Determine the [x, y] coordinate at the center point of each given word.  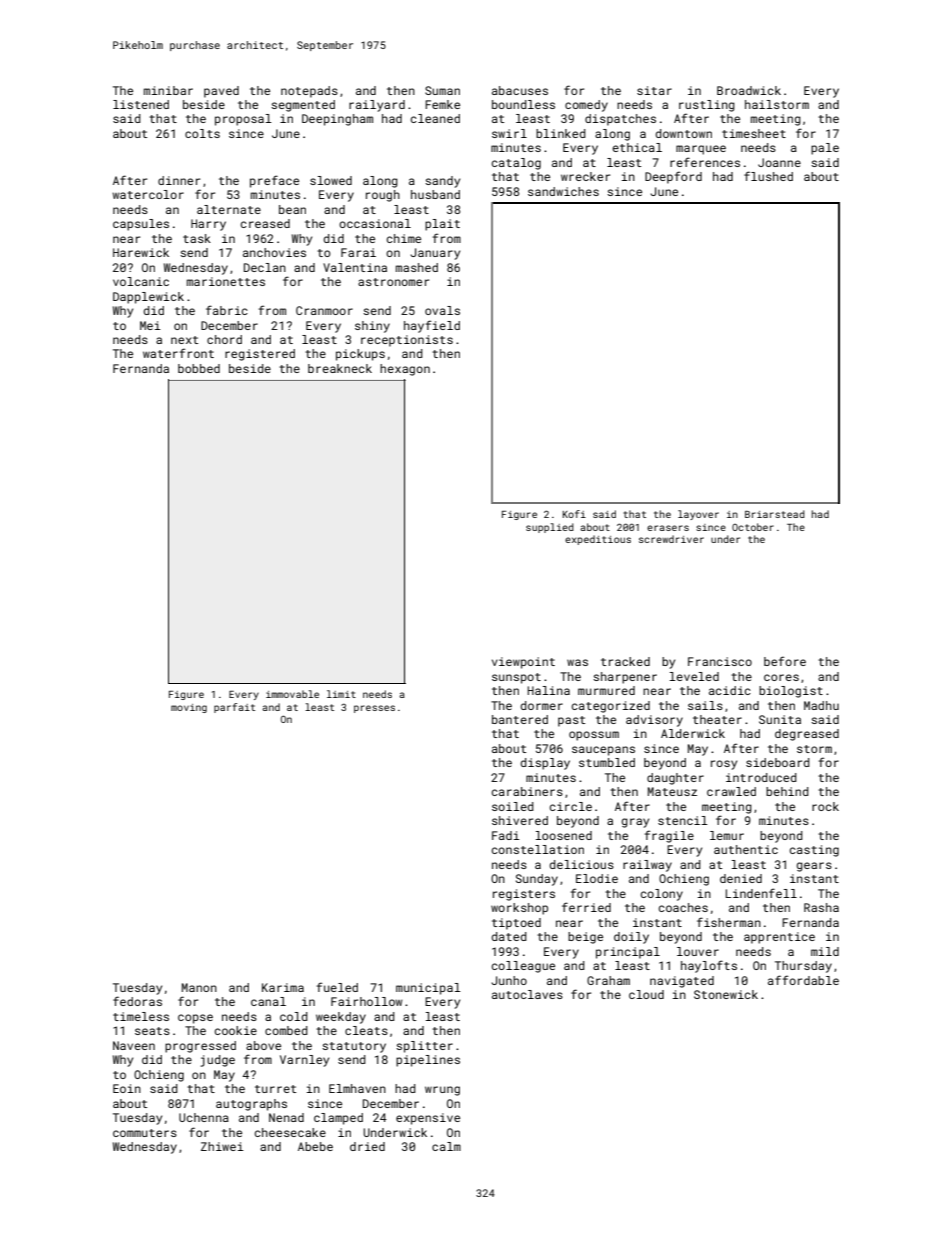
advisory [654, 721]
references [705, 162]
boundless [523, 104]
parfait [234, 708]
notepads [309, 92]
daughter [675, 779]
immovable [292, 694]
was [577, 662]
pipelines [428, 1061]
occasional [375, 223]
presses [374, 709]
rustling [707, 106]
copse [195, 1019]
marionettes [226, 281]
